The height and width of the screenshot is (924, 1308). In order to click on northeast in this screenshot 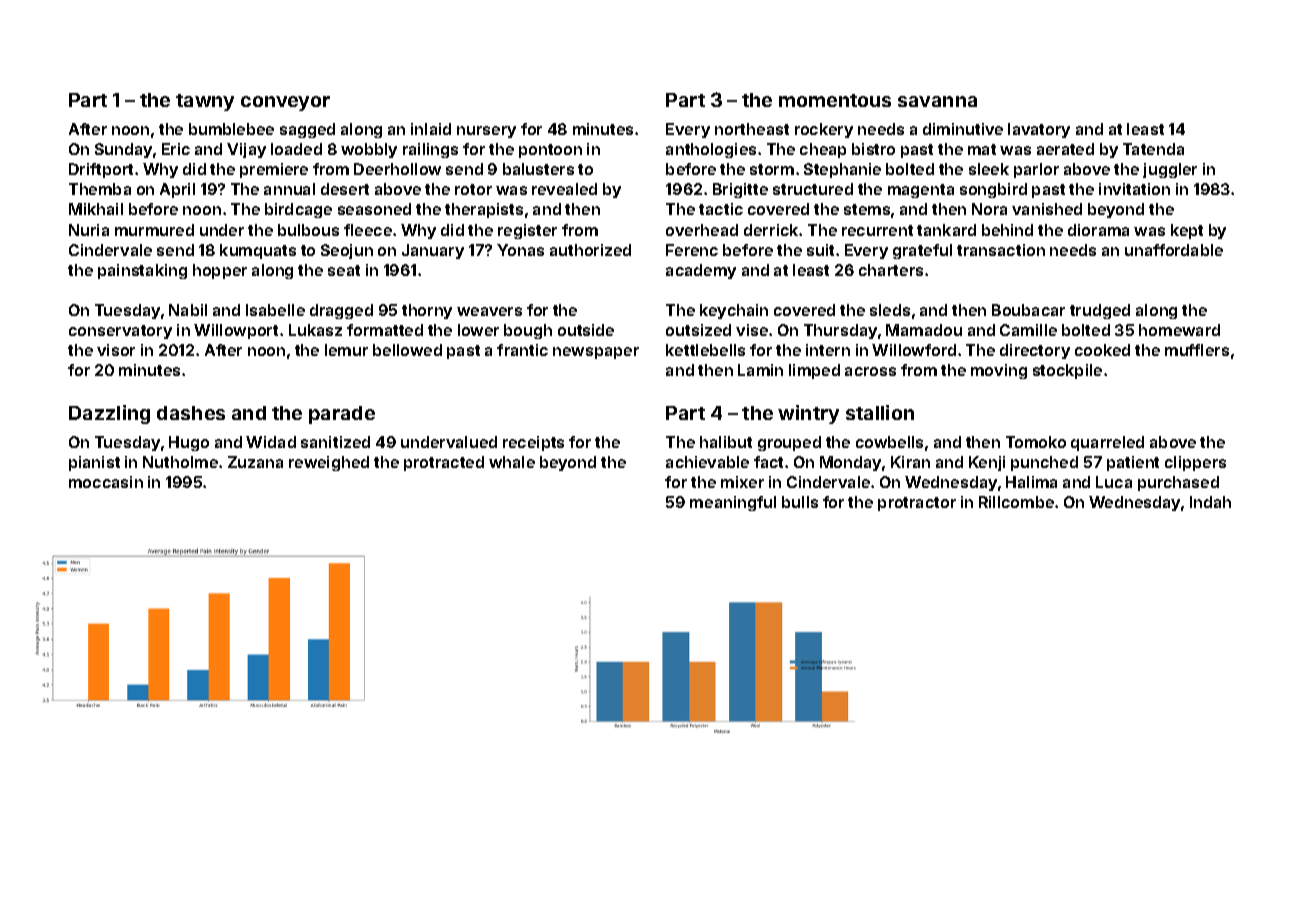, I will do `click(752, 129)`.
